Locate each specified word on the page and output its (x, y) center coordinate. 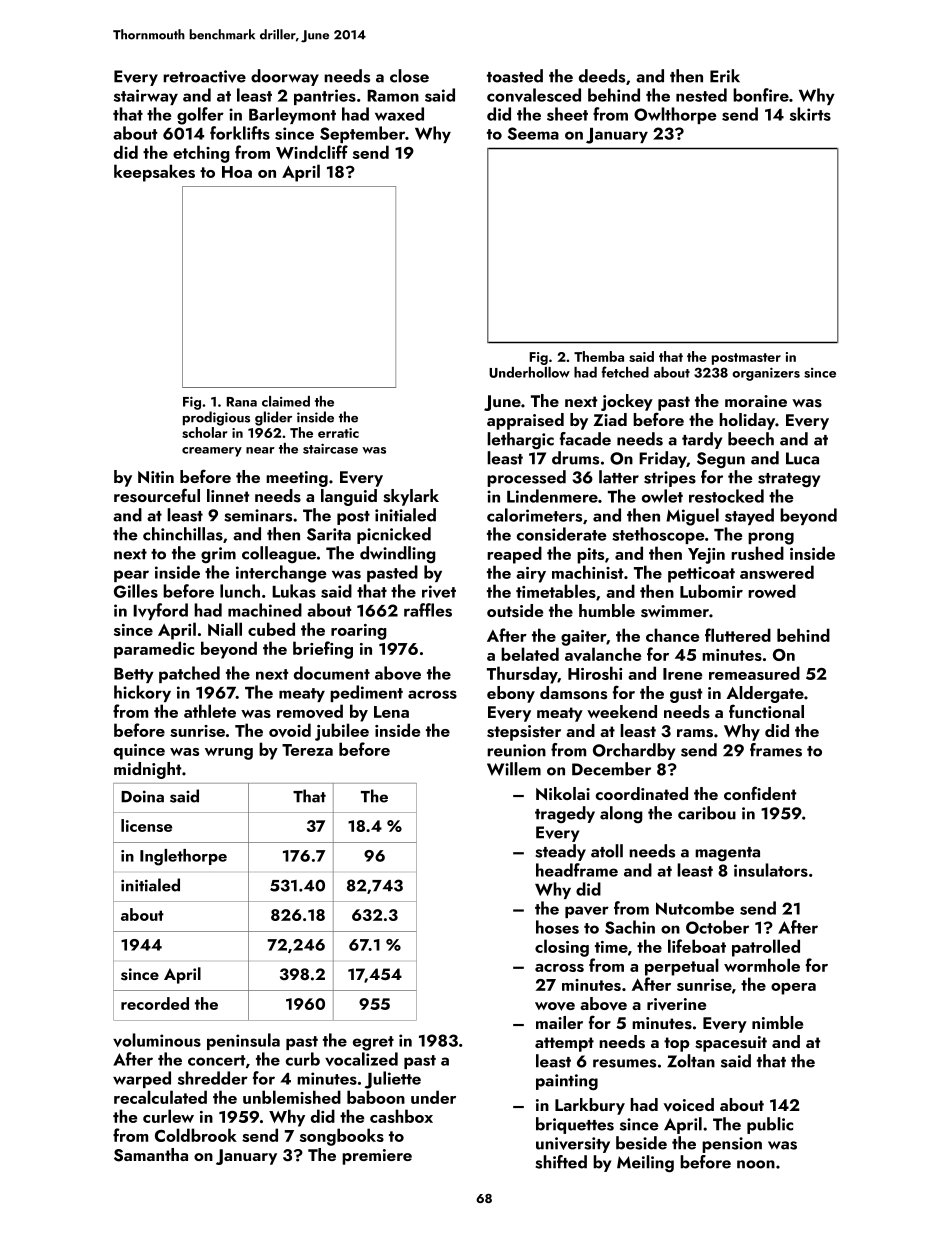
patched (189, 674)
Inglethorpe (183, 857)
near (260, 450)
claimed (286, 401)
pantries (325, 97)
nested (701, 95)
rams (695, 733)
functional (766, 711)
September (362, 134)
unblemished (292, 1097)
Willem (514, 769)
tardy (702, 440)
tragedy (565, 814)
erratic (338, 433)
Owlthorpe (675, 115)
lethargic (520, 440)
